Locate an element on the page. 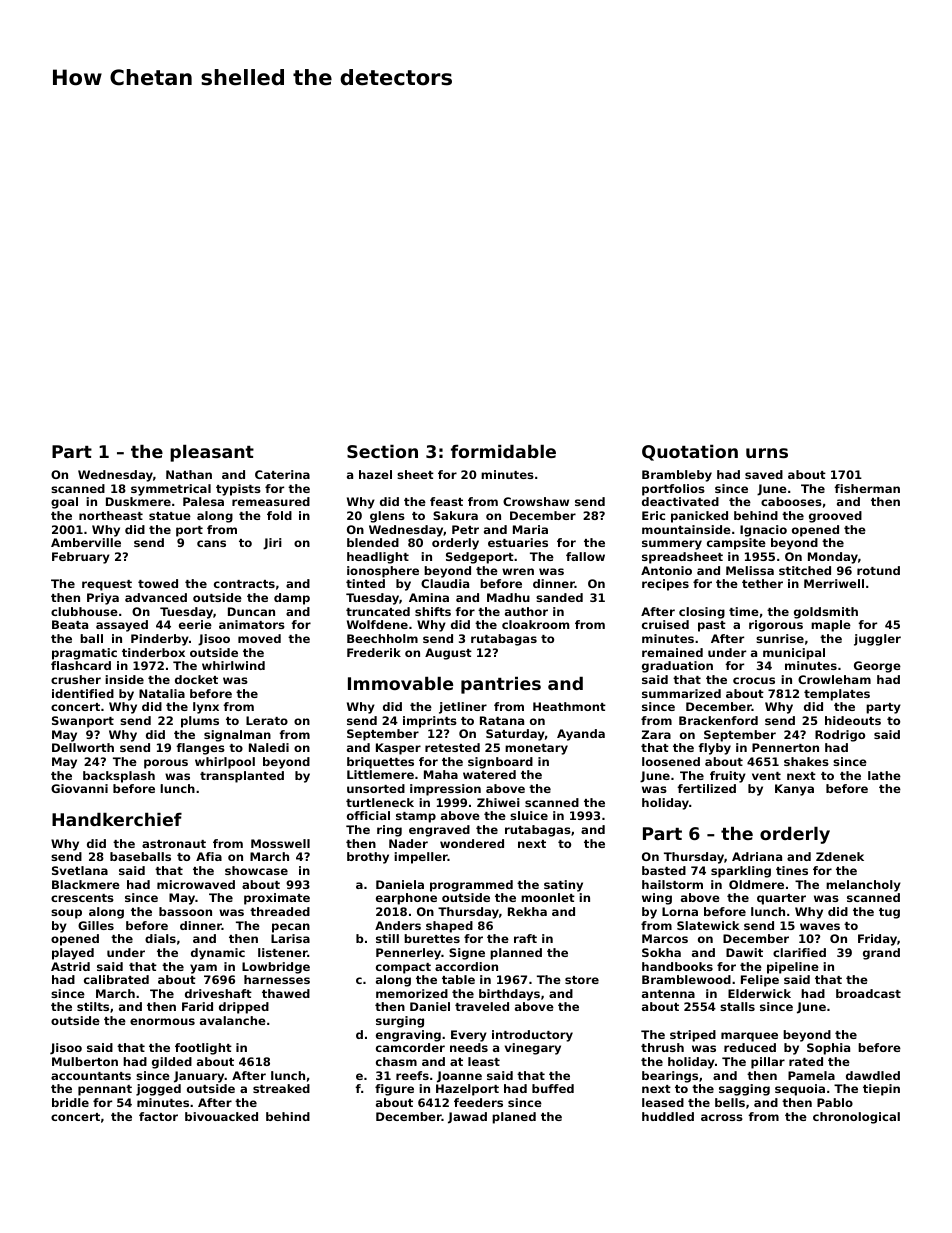 The height and width of the page is (1233, 952). glens is located at coordinates (387, 517).
